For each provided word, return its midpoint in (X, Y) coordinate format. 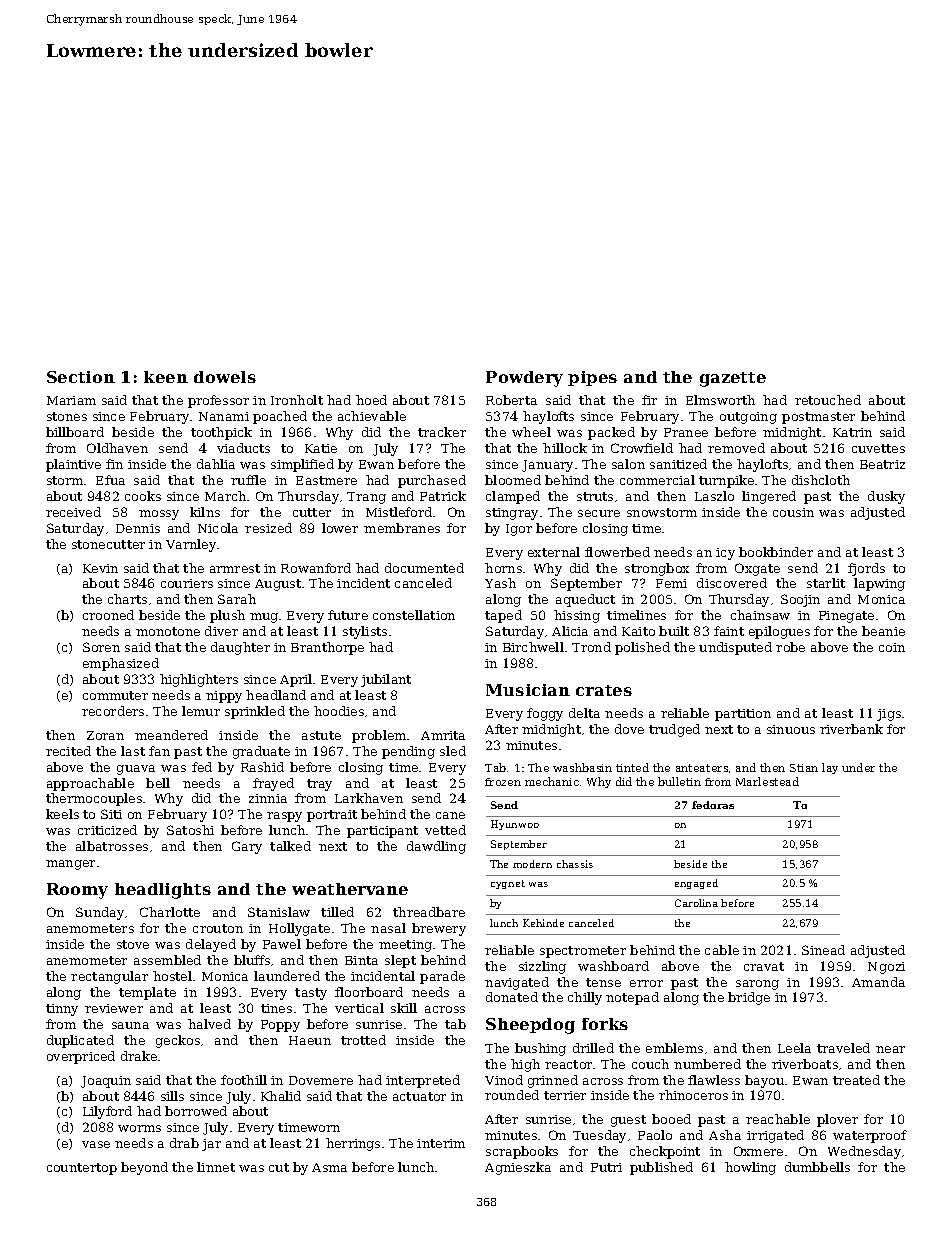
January (547, 466)
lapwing (879, 584)
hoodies (339, 711)
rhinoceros (693, 1095)
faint (729, 631)
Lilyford (107, 1112)
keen (166, 377)
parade (442, 977)
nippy (224, 697)
